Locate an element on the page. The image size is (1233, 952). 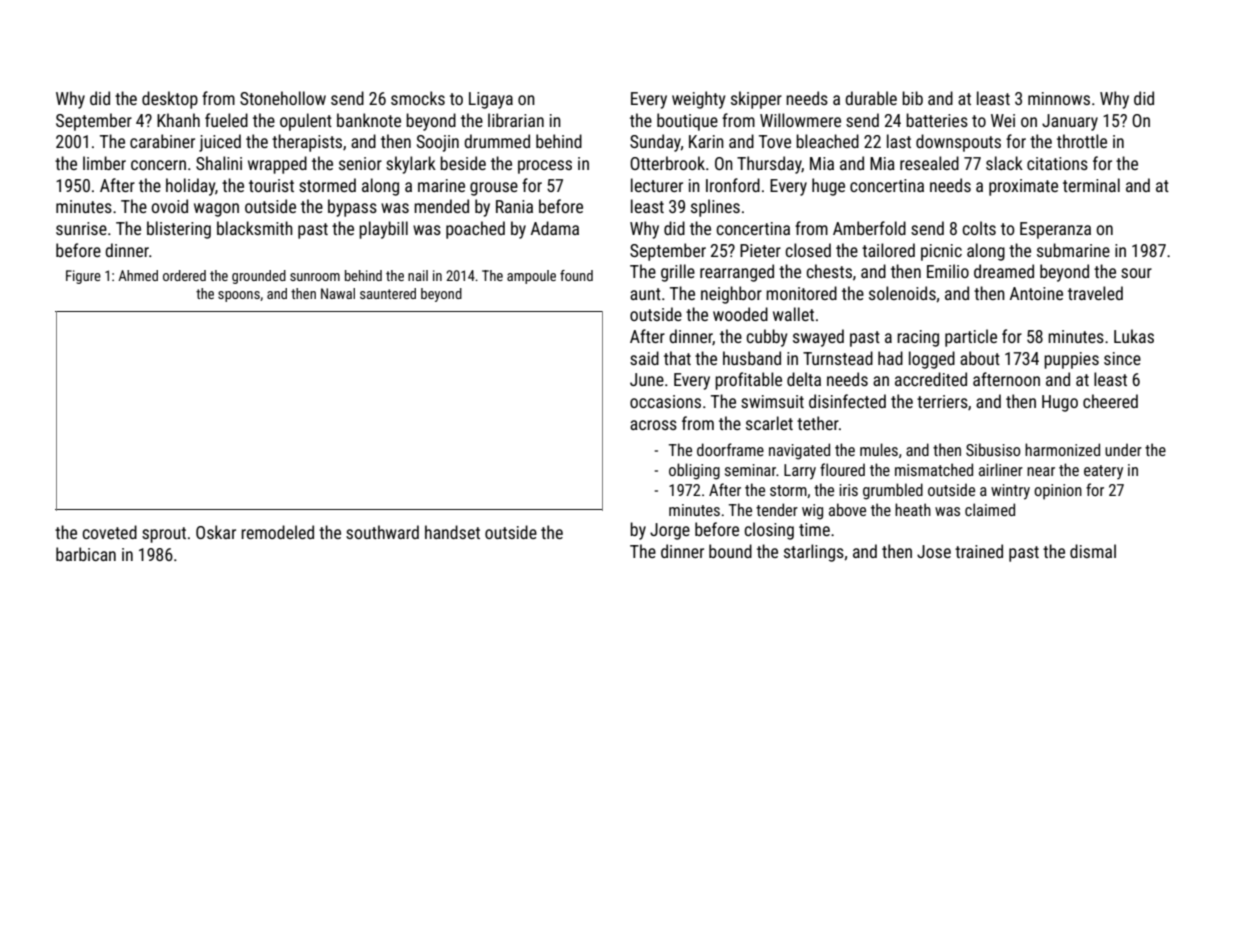
Stonehollow is located at coordinates (283, 98).
